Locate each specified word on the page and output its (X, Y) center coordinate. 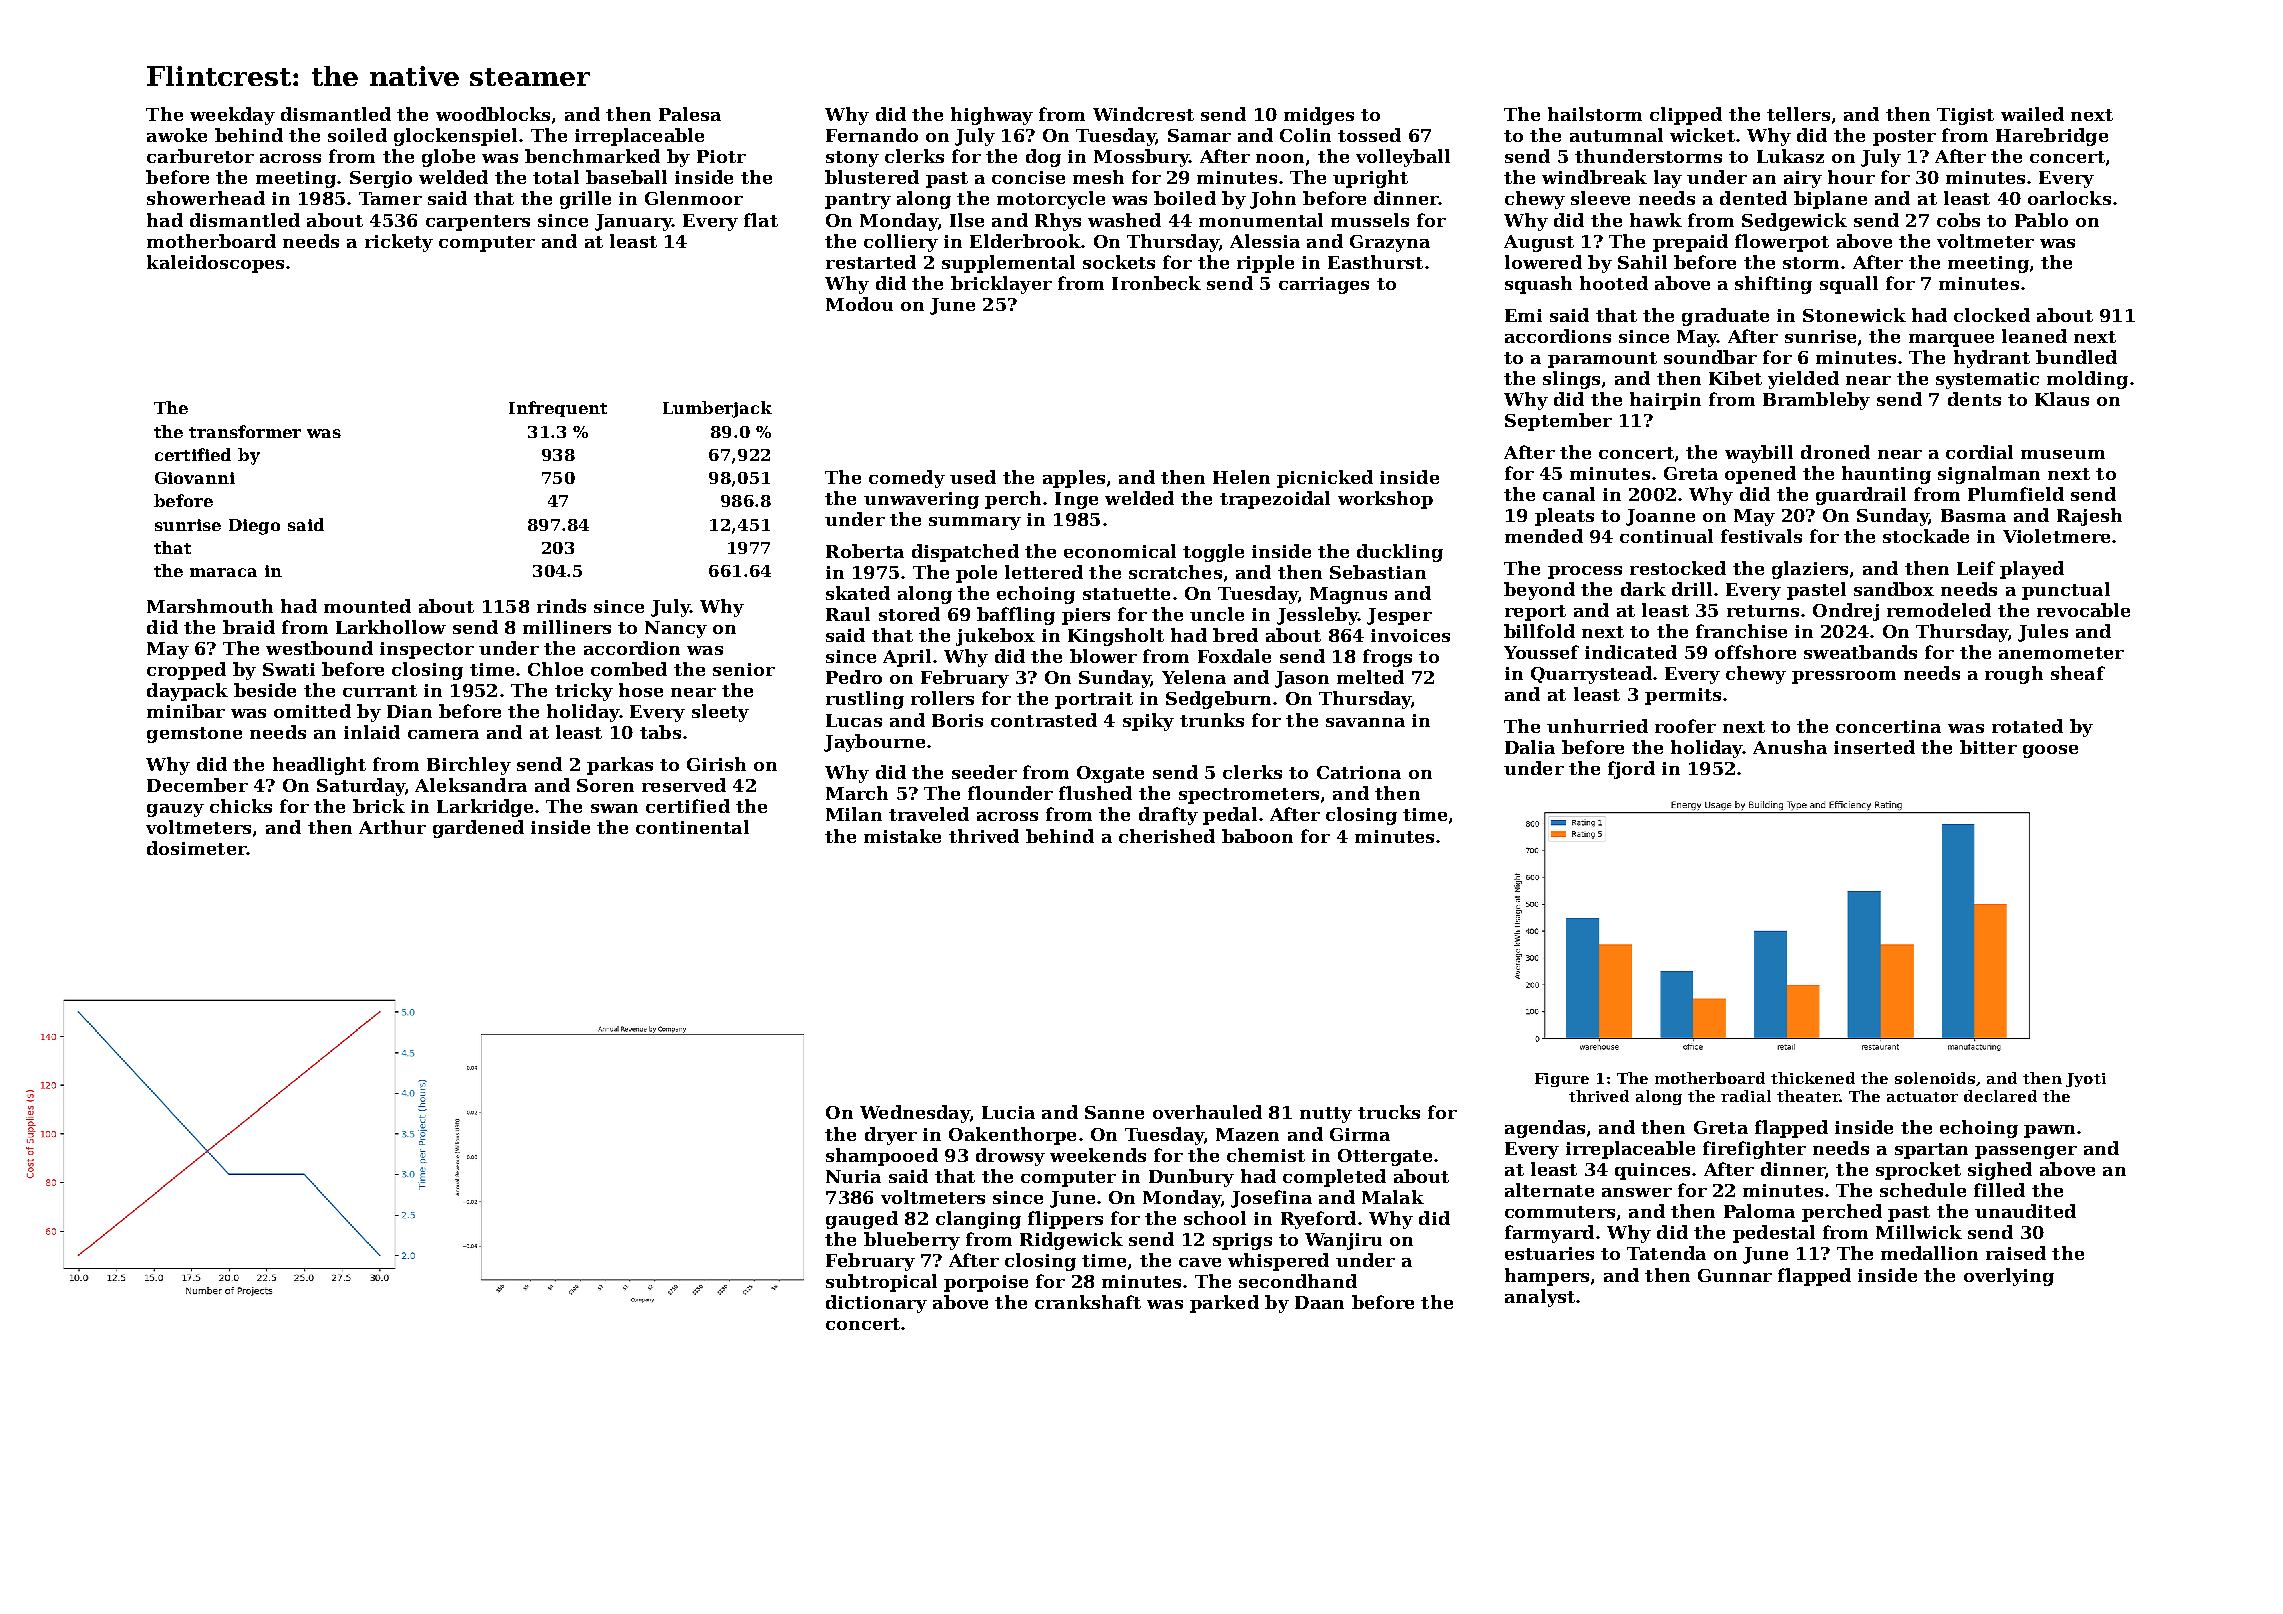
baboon (1257, 836)
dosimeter (196, 848)
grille (585, 200)
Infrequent (558, 409)
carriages (1324, 285)
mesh (1098, 177)
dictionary (876, 1304)
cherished (1167, 836)
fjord (1631, 770)
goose (2050, 751)
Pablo (2041, 220)
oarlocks (2069, 198)
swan (614, 808)
